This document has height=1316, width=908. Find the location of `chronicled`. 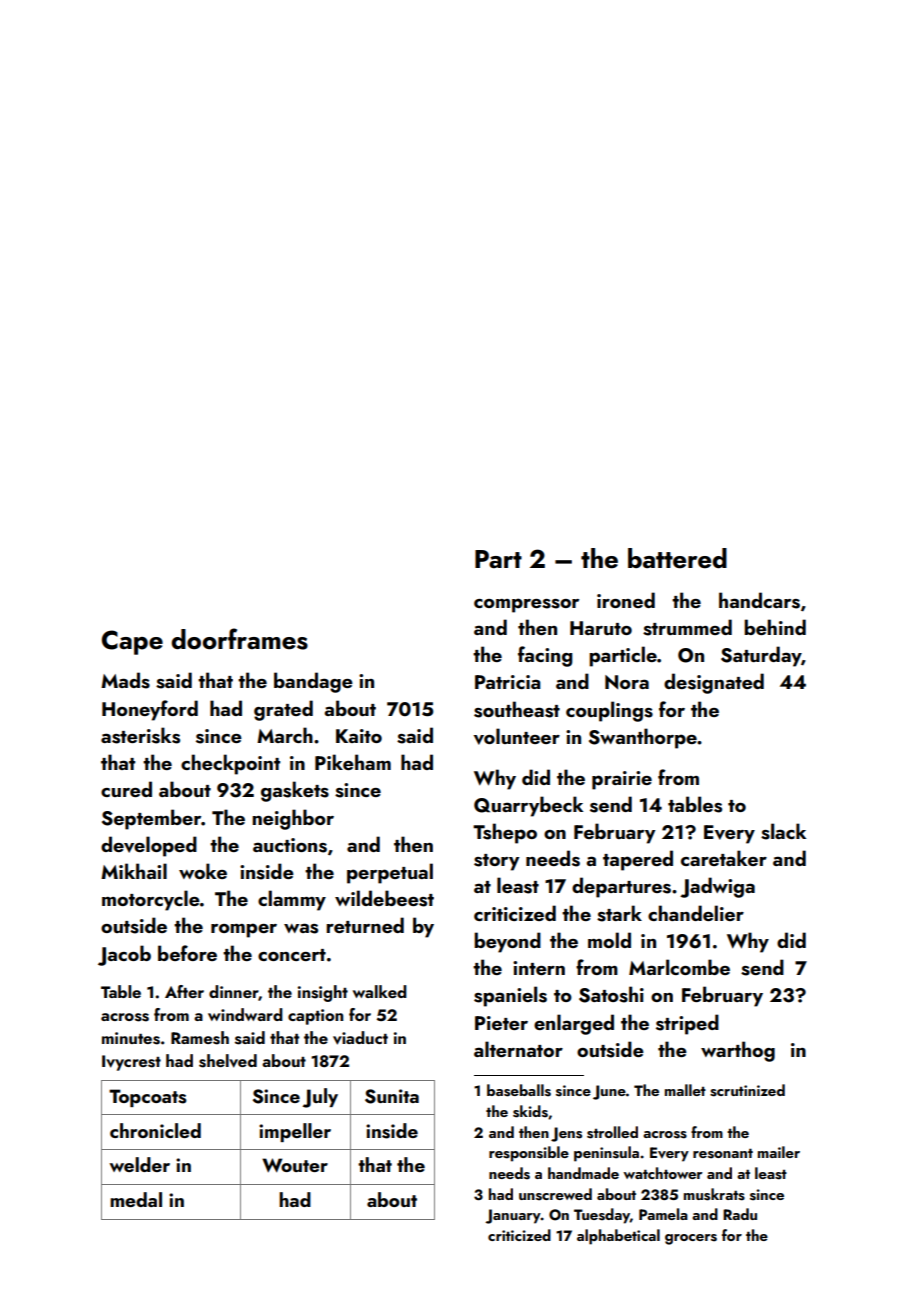

chronicled is located at coordinates (155, 1130).
